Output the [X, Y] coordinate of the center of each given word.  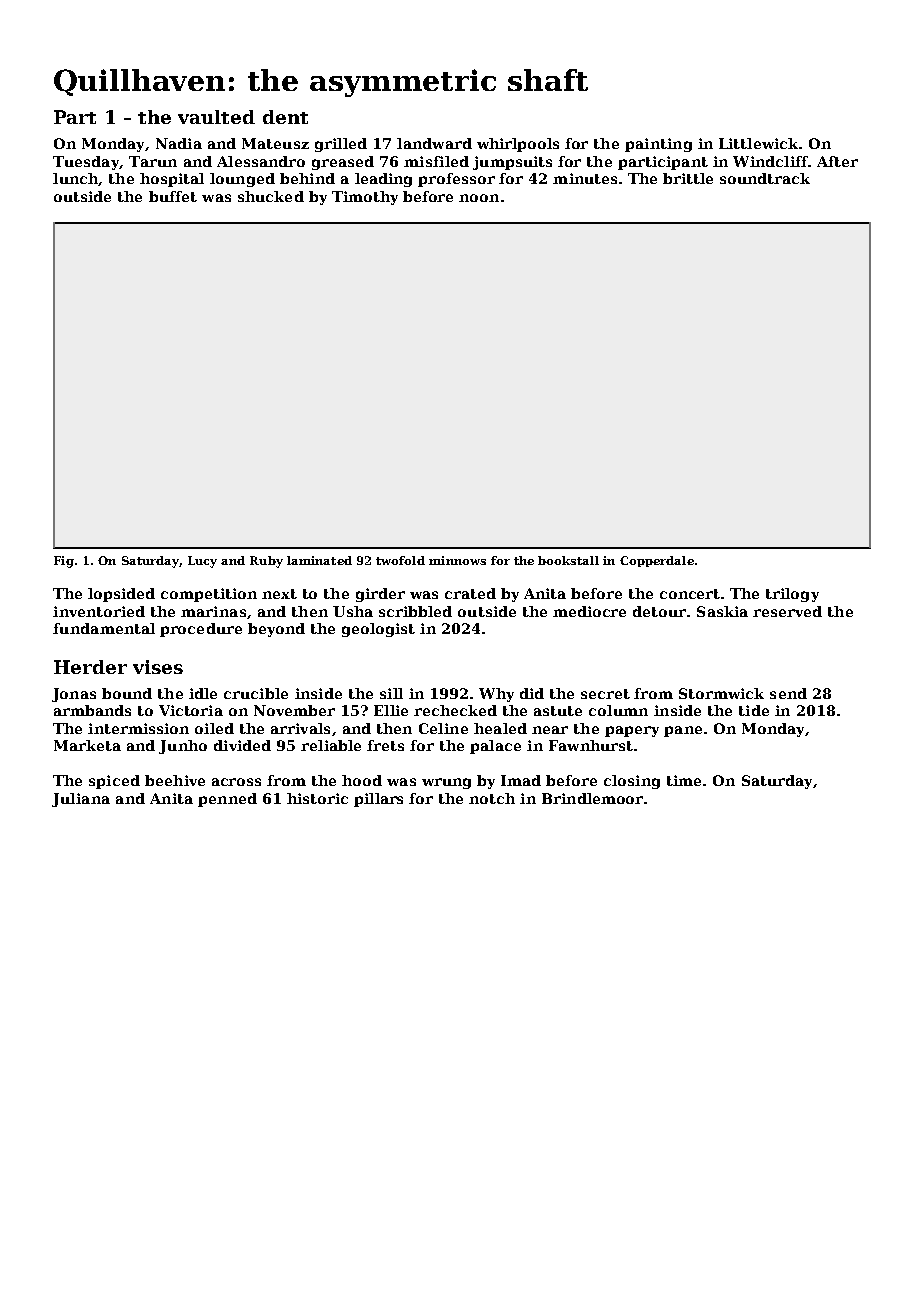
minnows [457, 560]
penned [227, 800]
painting [658, 145]
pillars [378, 800]
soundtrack [765, 178]
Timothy [365, 198]
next [279, 594]
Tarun [153, 161]
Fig [64, 562]
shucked [271, 196]
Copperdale [657, 561]
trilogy [792, 595]
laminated [319, 560]
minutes [585, 178]
